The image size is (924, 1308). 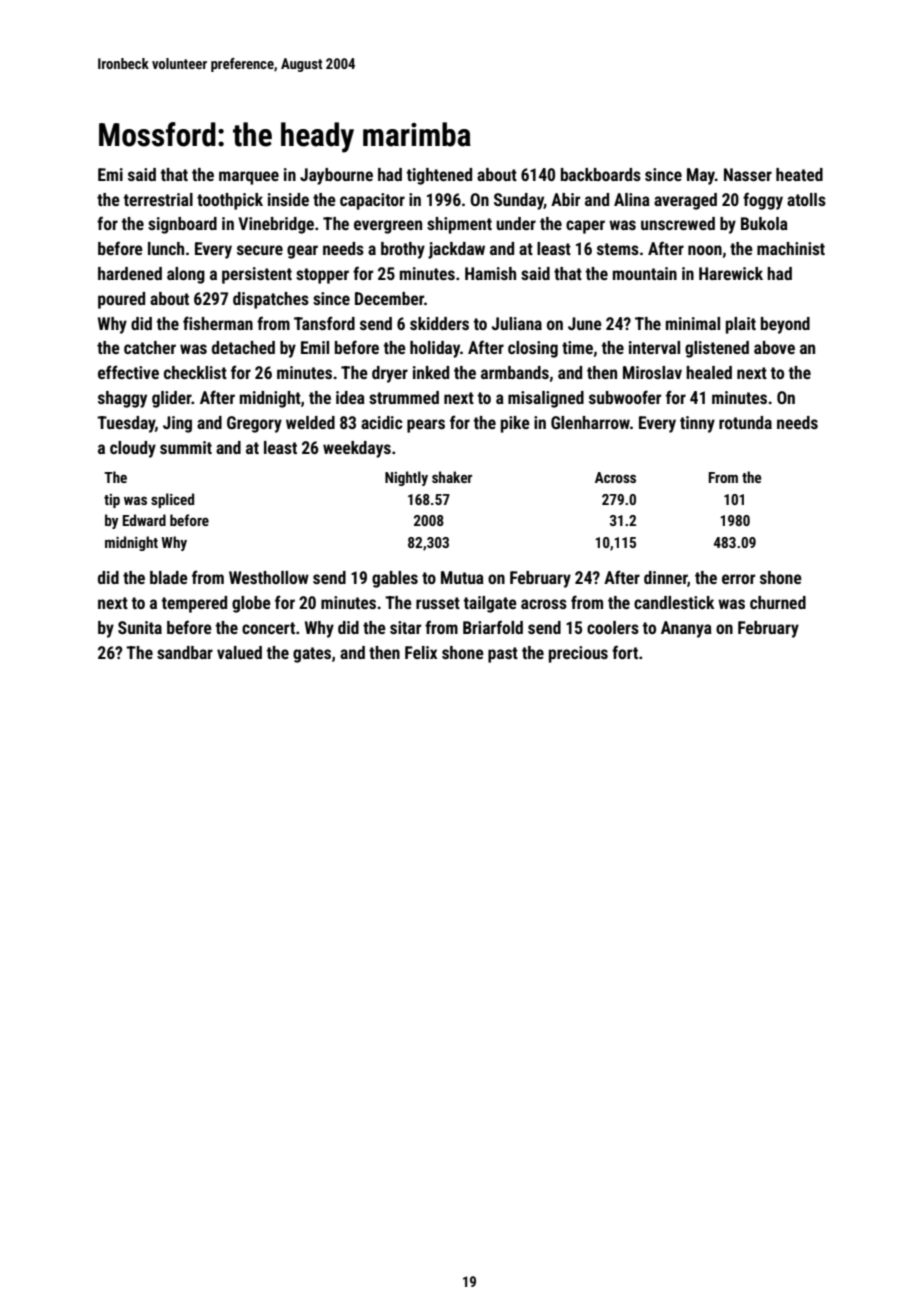 What do you see at coordinates (738, 579) in the screenshot?
I see `error` at bounding box center [738, 579].
